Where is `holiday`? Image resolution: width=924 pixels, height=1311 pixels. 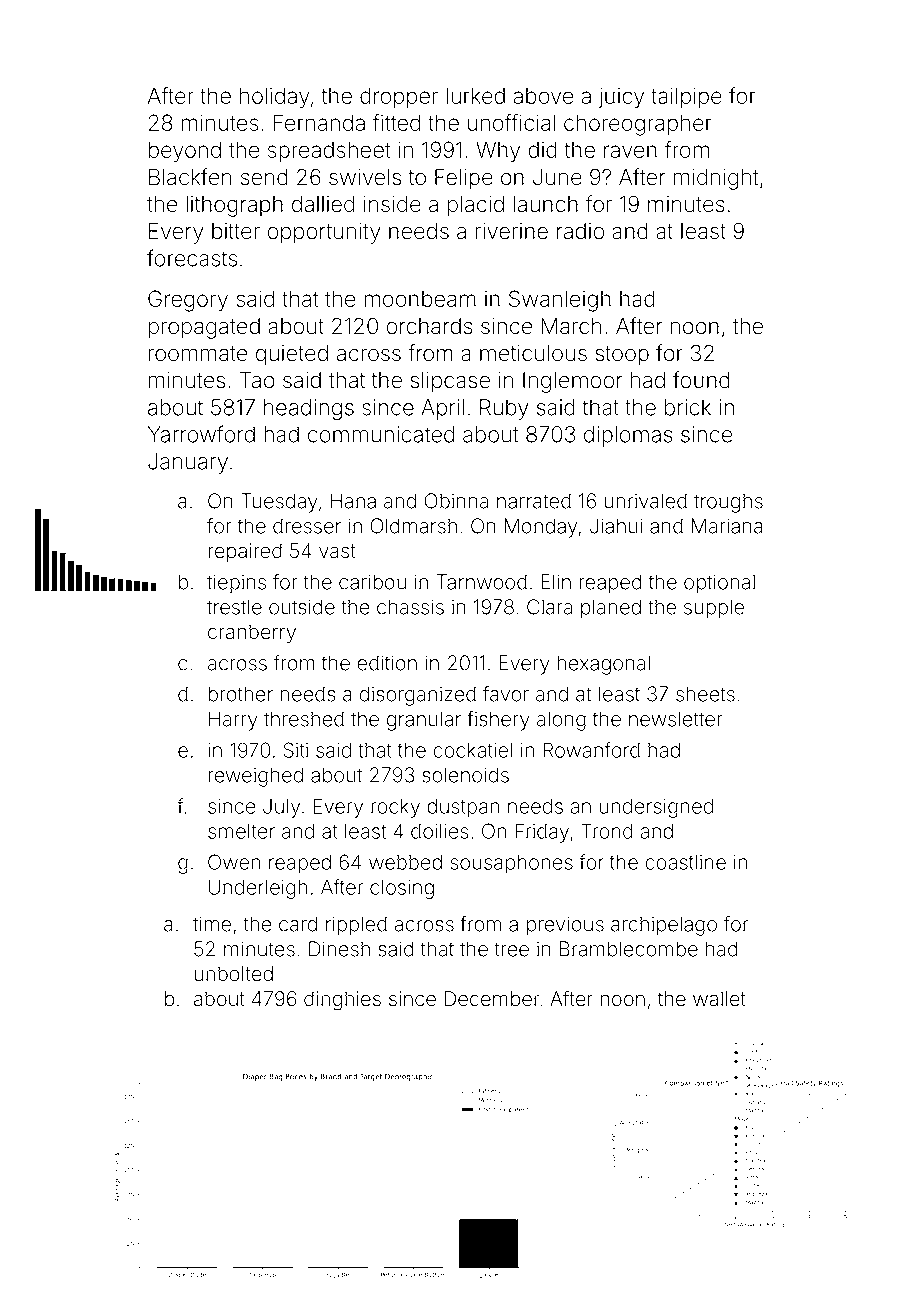
holiday is located at coordinates (275, 98).
